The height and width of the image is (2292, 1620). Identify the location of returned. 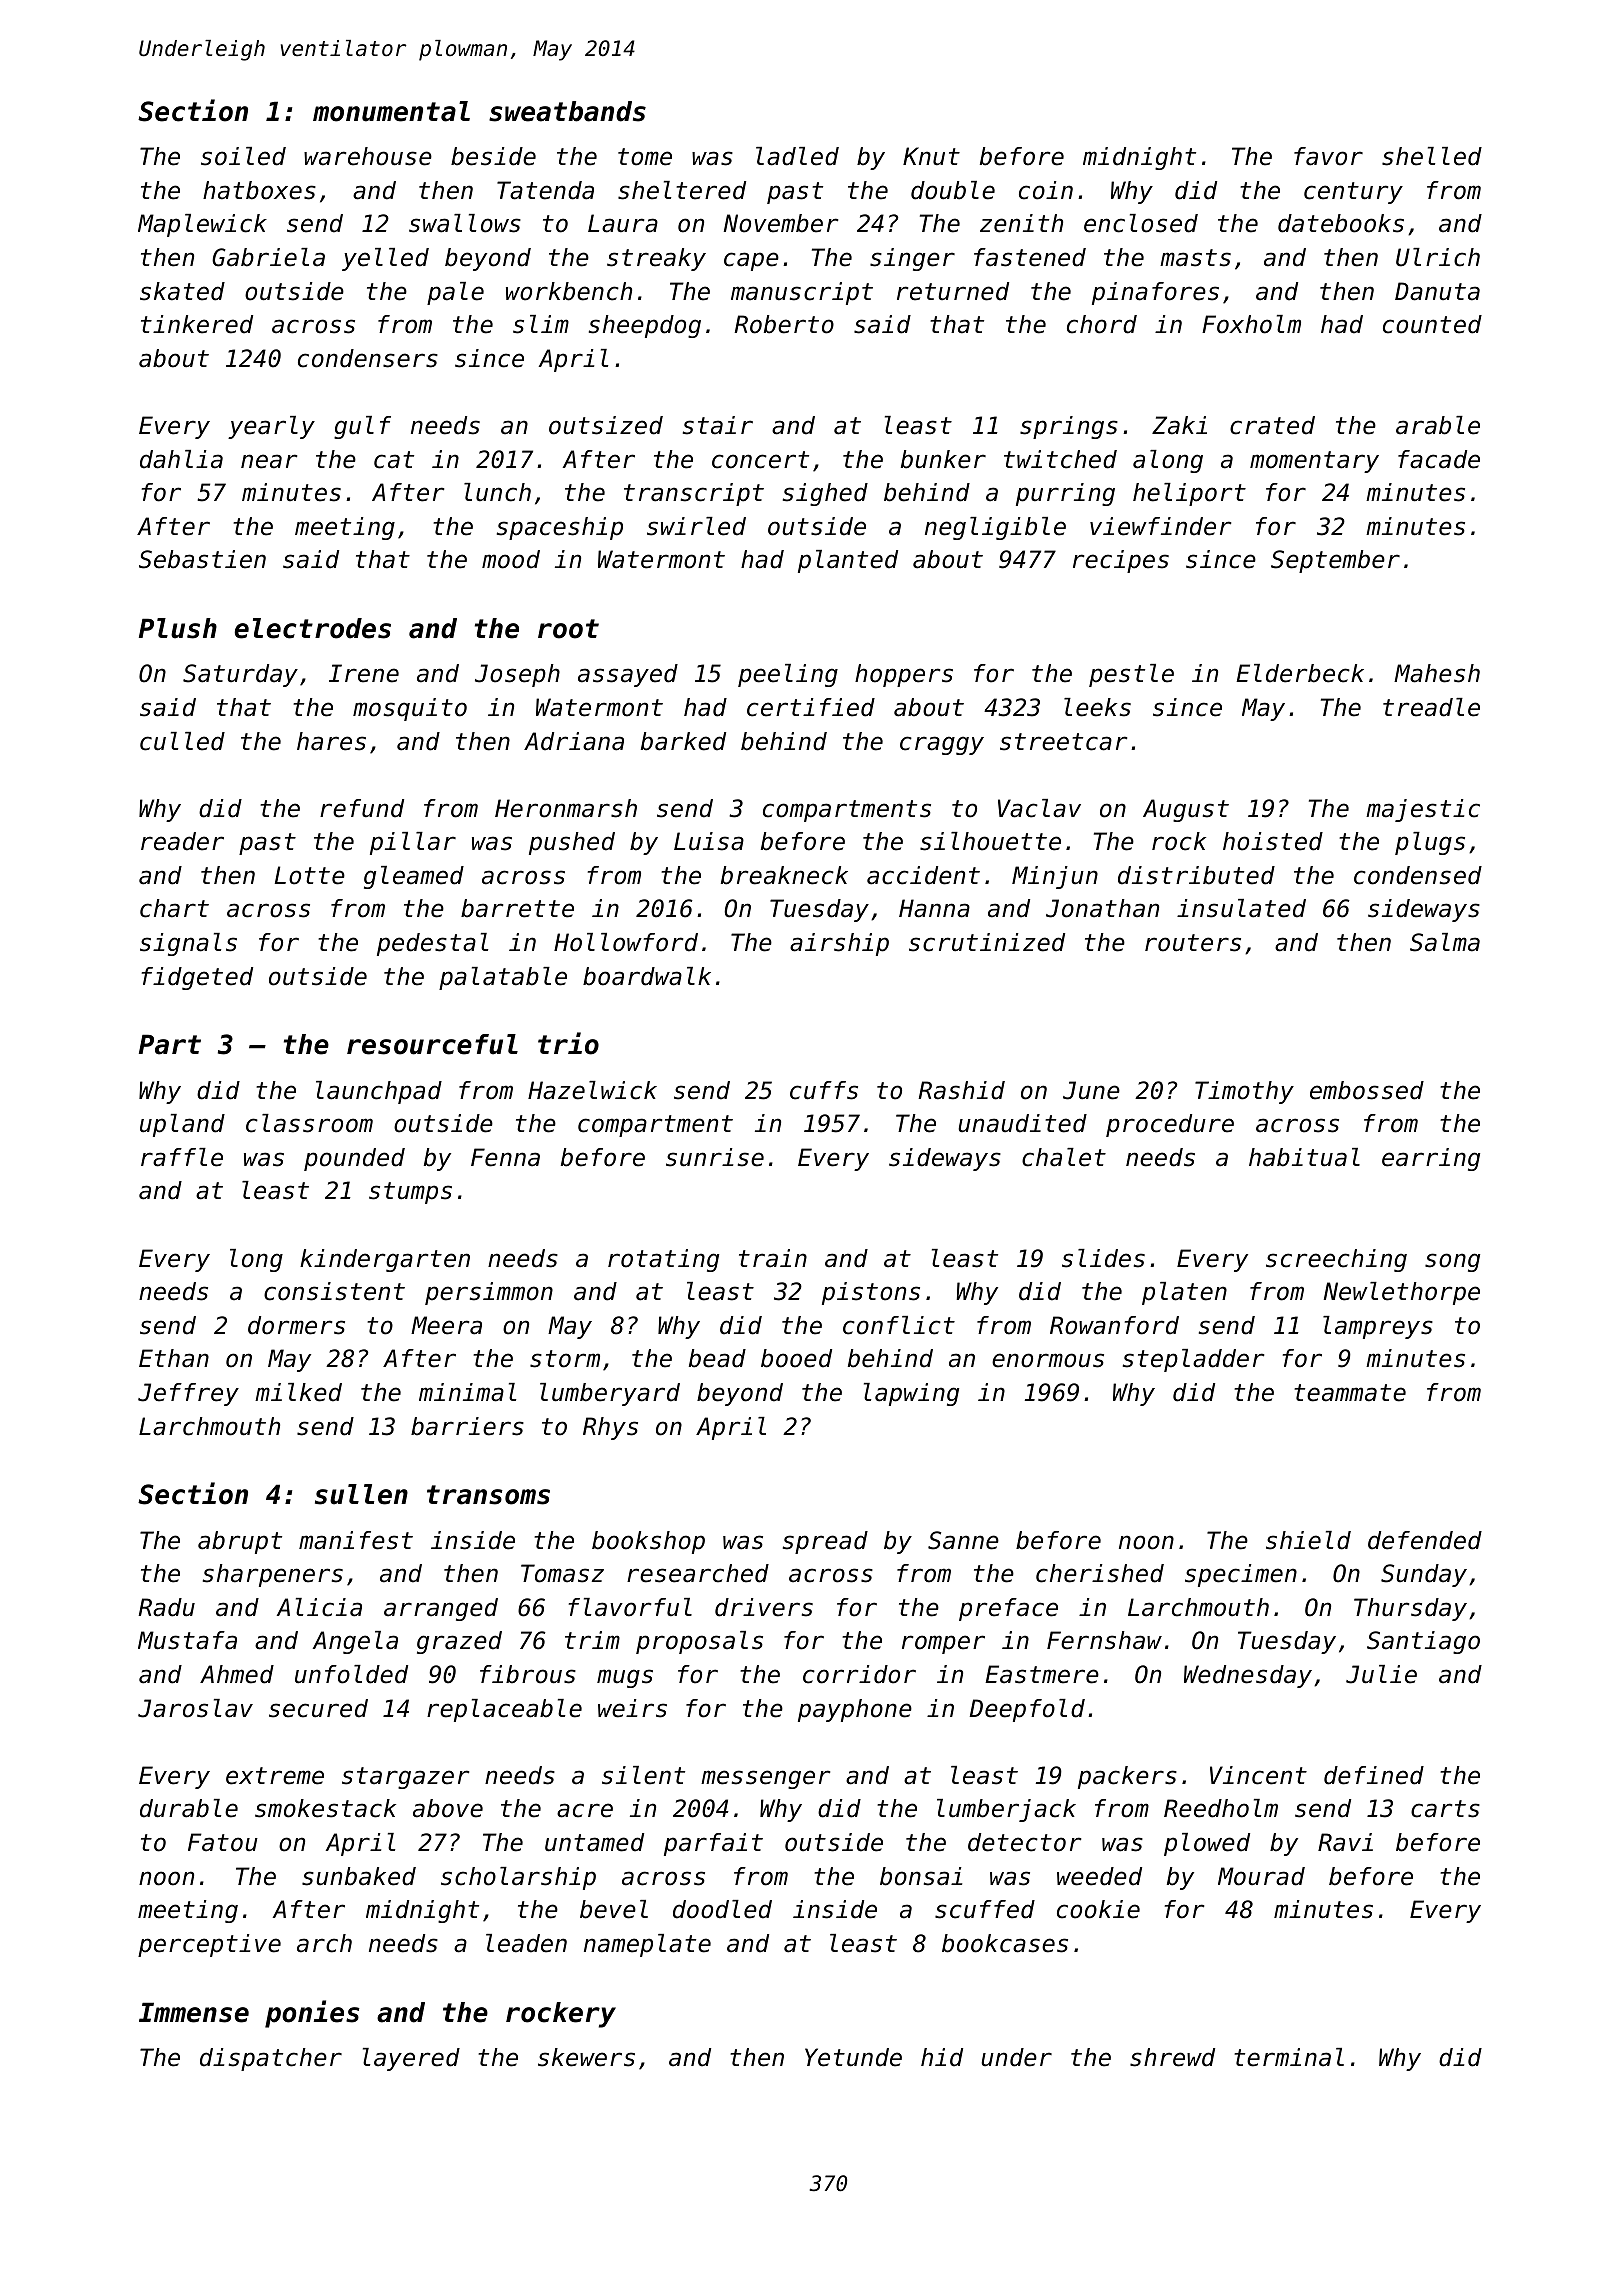
(953, 291).
